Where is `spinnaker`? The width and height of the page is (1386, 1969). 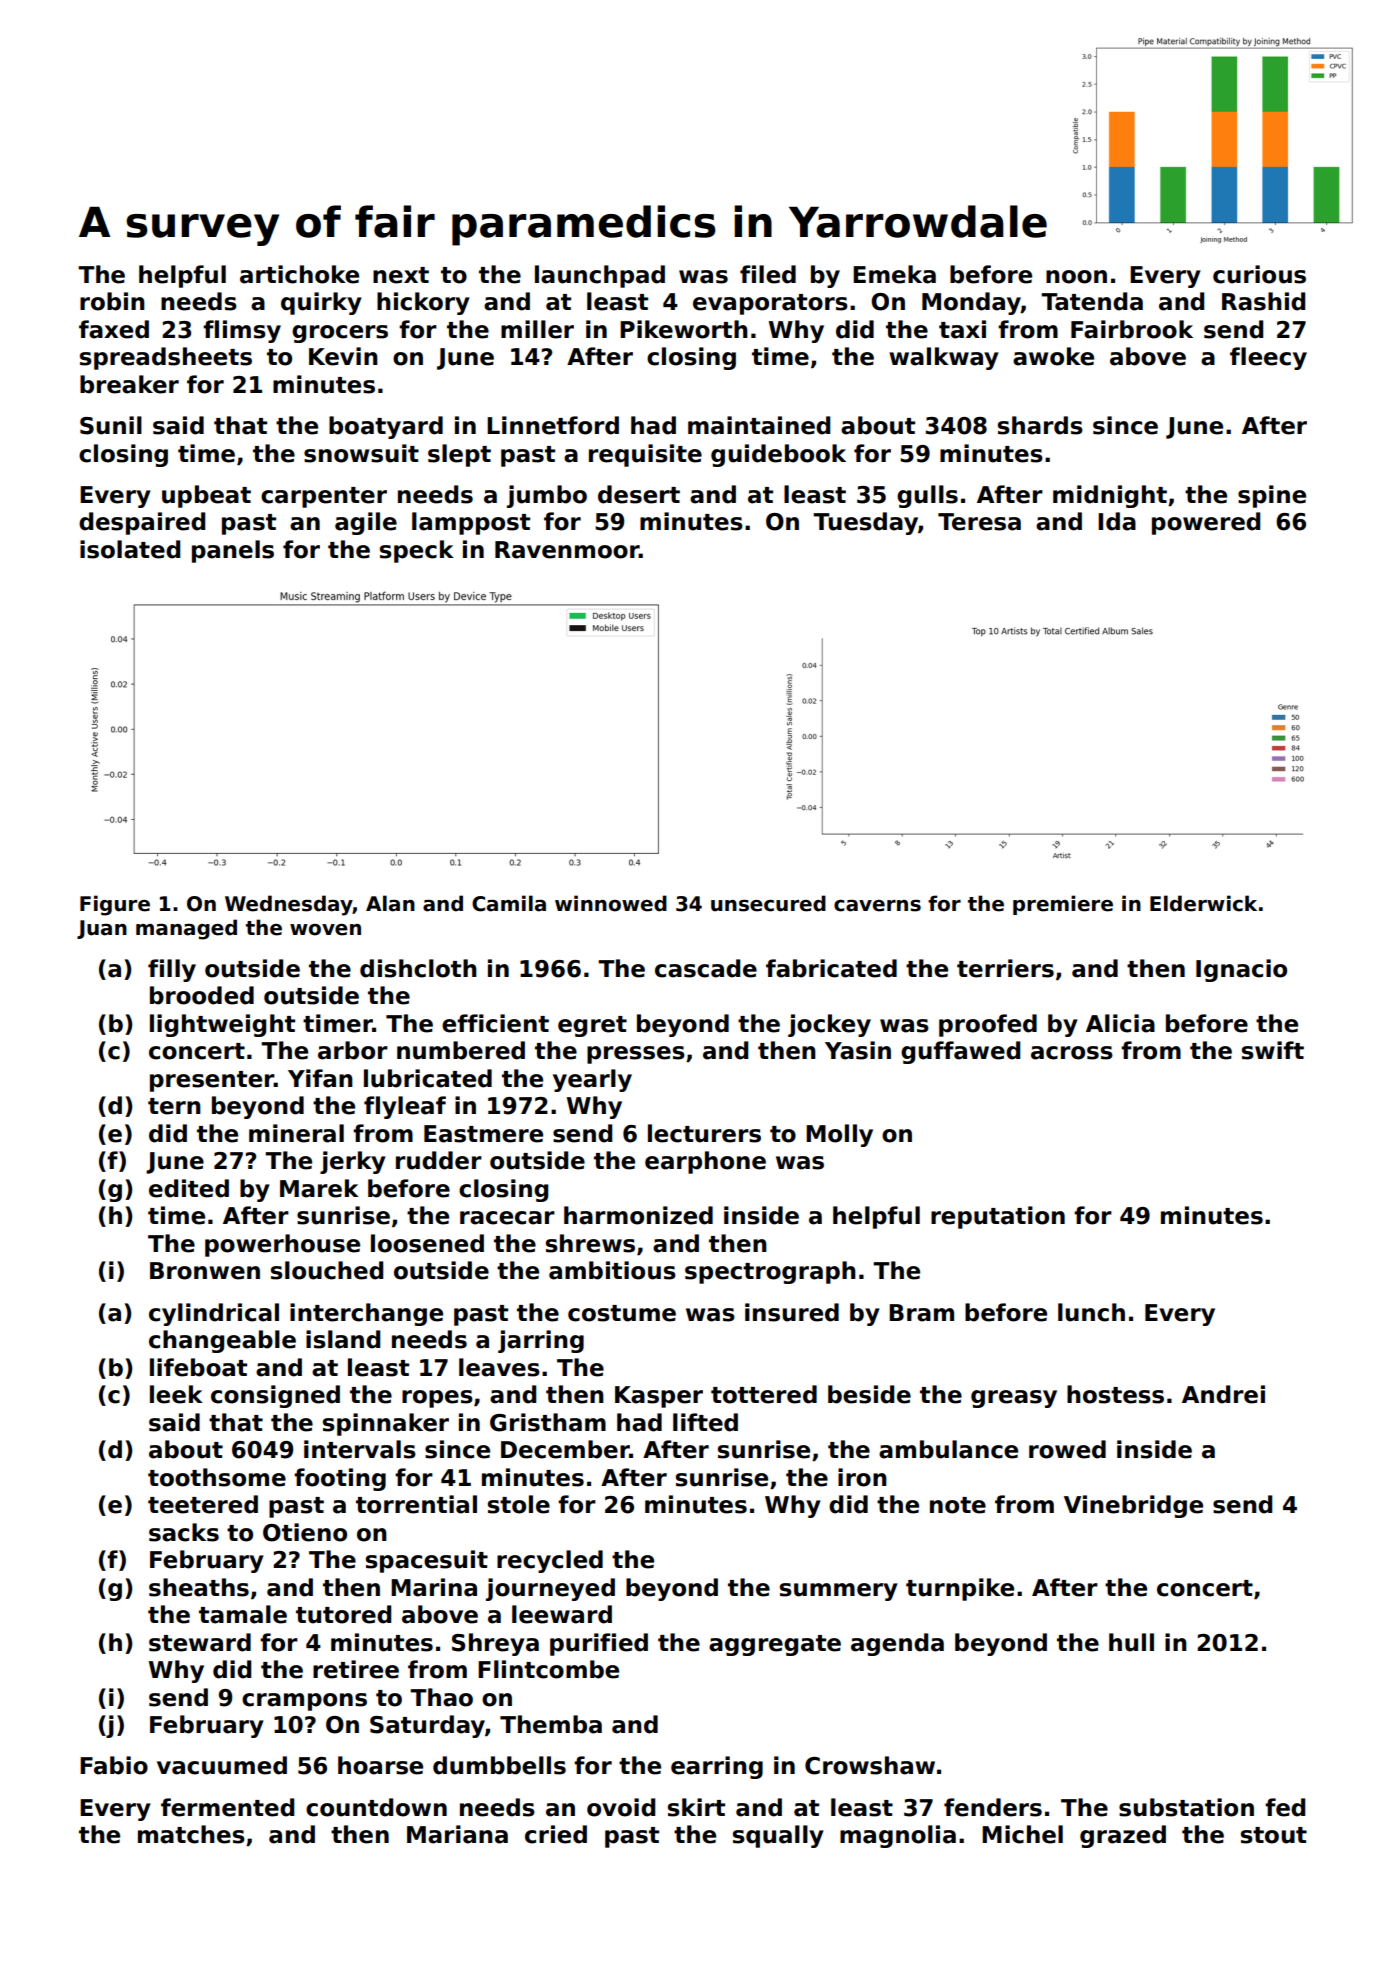 spinnaker is located at coordinates (386, 1424).
